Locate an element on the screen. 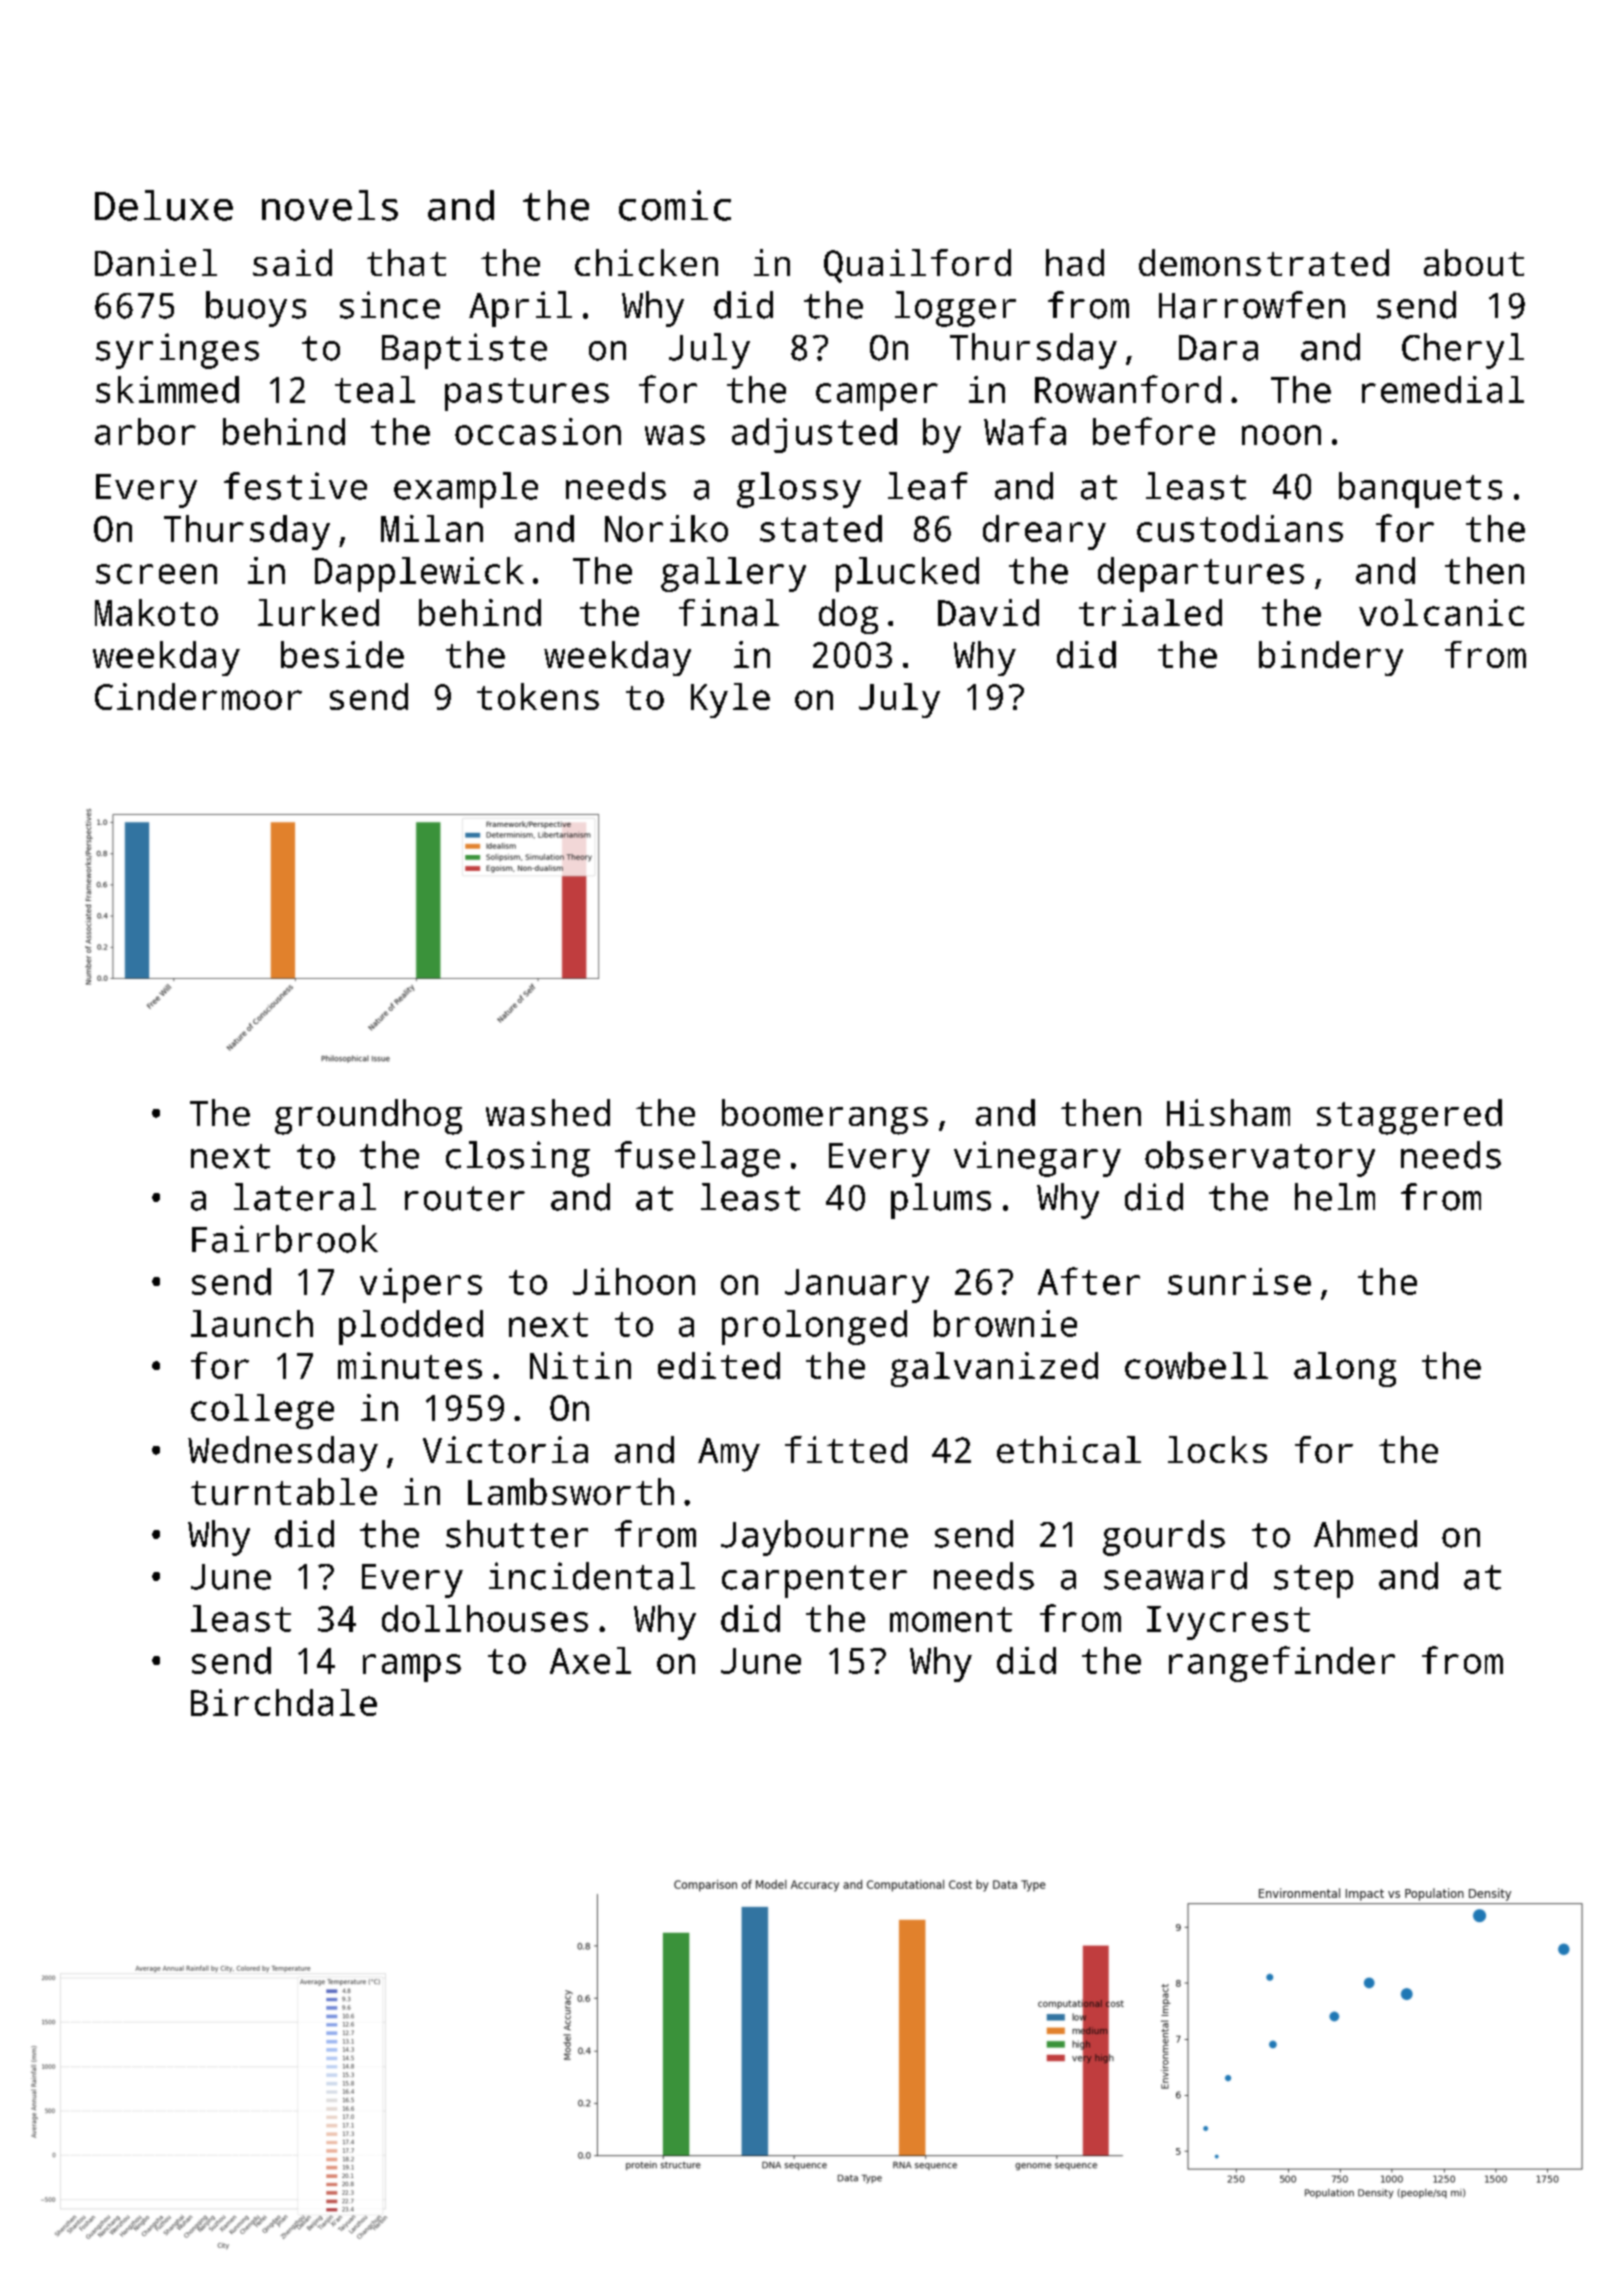  trialed is located at coordinates (1150, 612).
